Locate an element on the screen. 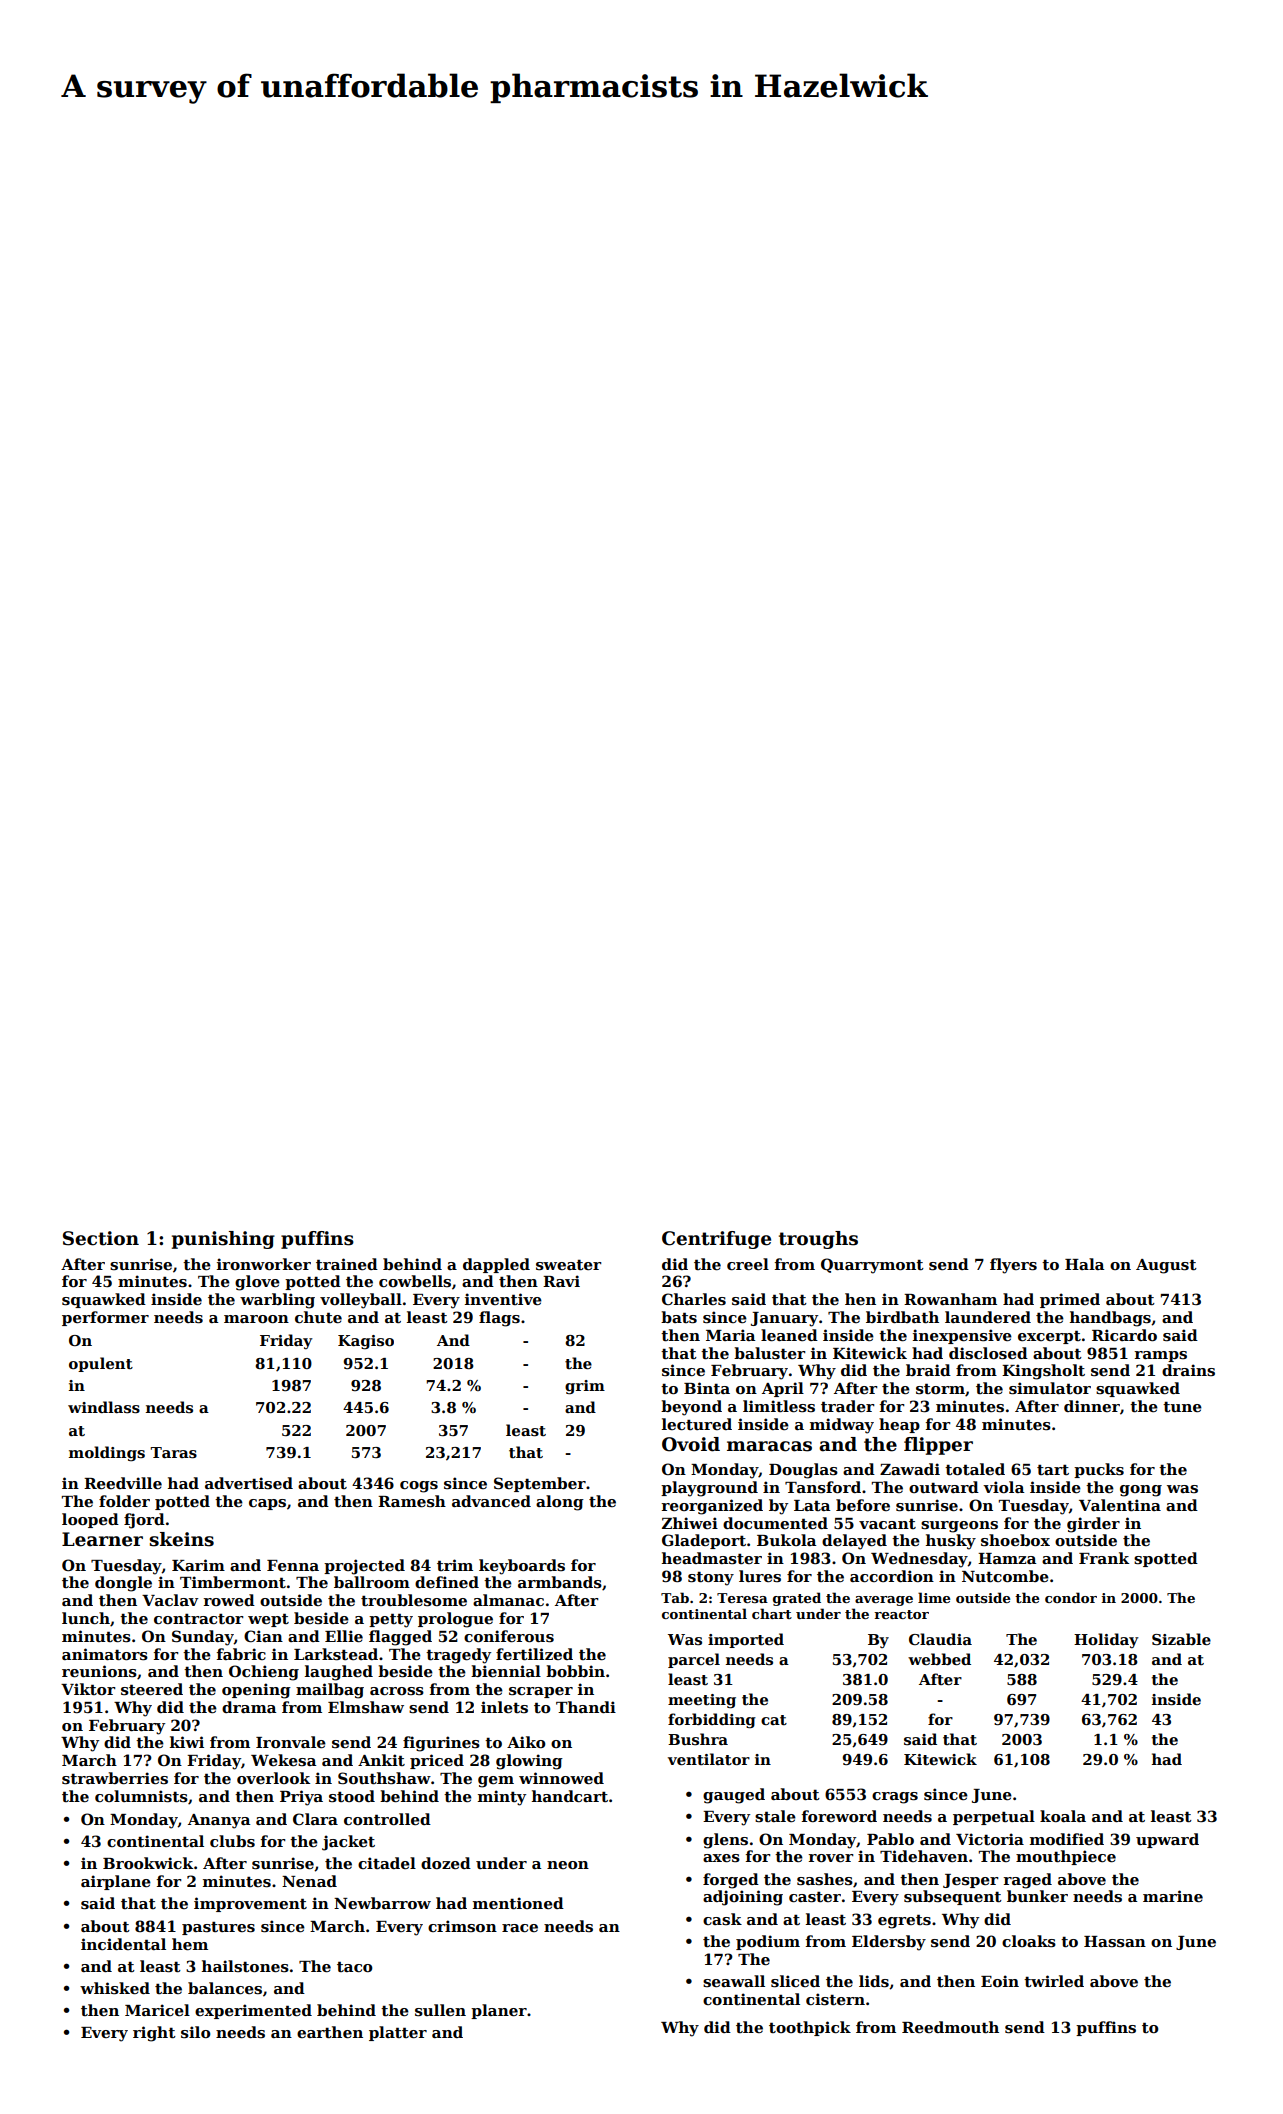  flagged is located at coordinates (400, 1638).
